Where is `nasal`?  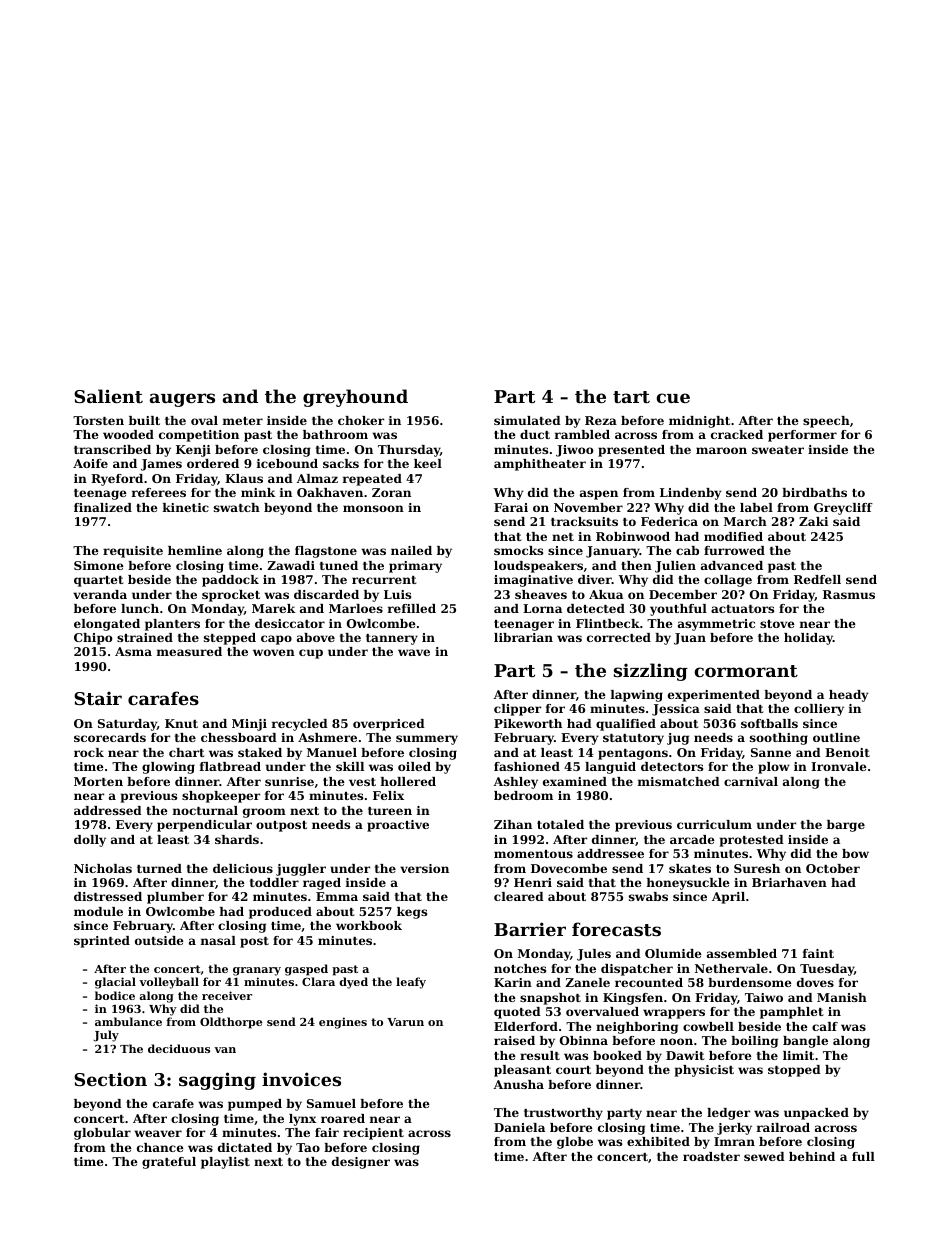 nasal is located at coordinates (218, 940).
